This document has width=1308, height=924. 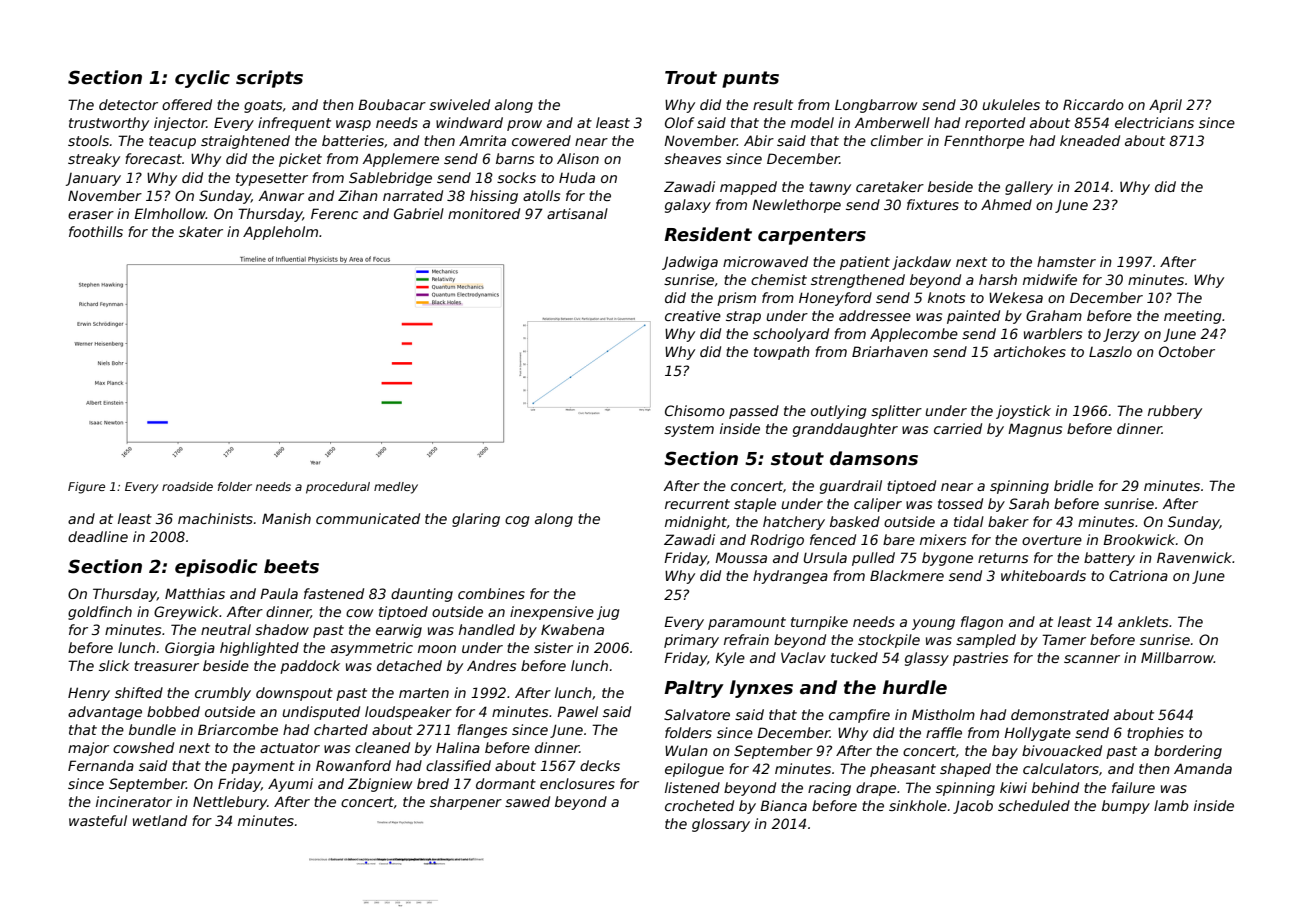 What do you see at coordinates (754, 412) in the document?
I see `passed` at bounding box center [754, 412].
